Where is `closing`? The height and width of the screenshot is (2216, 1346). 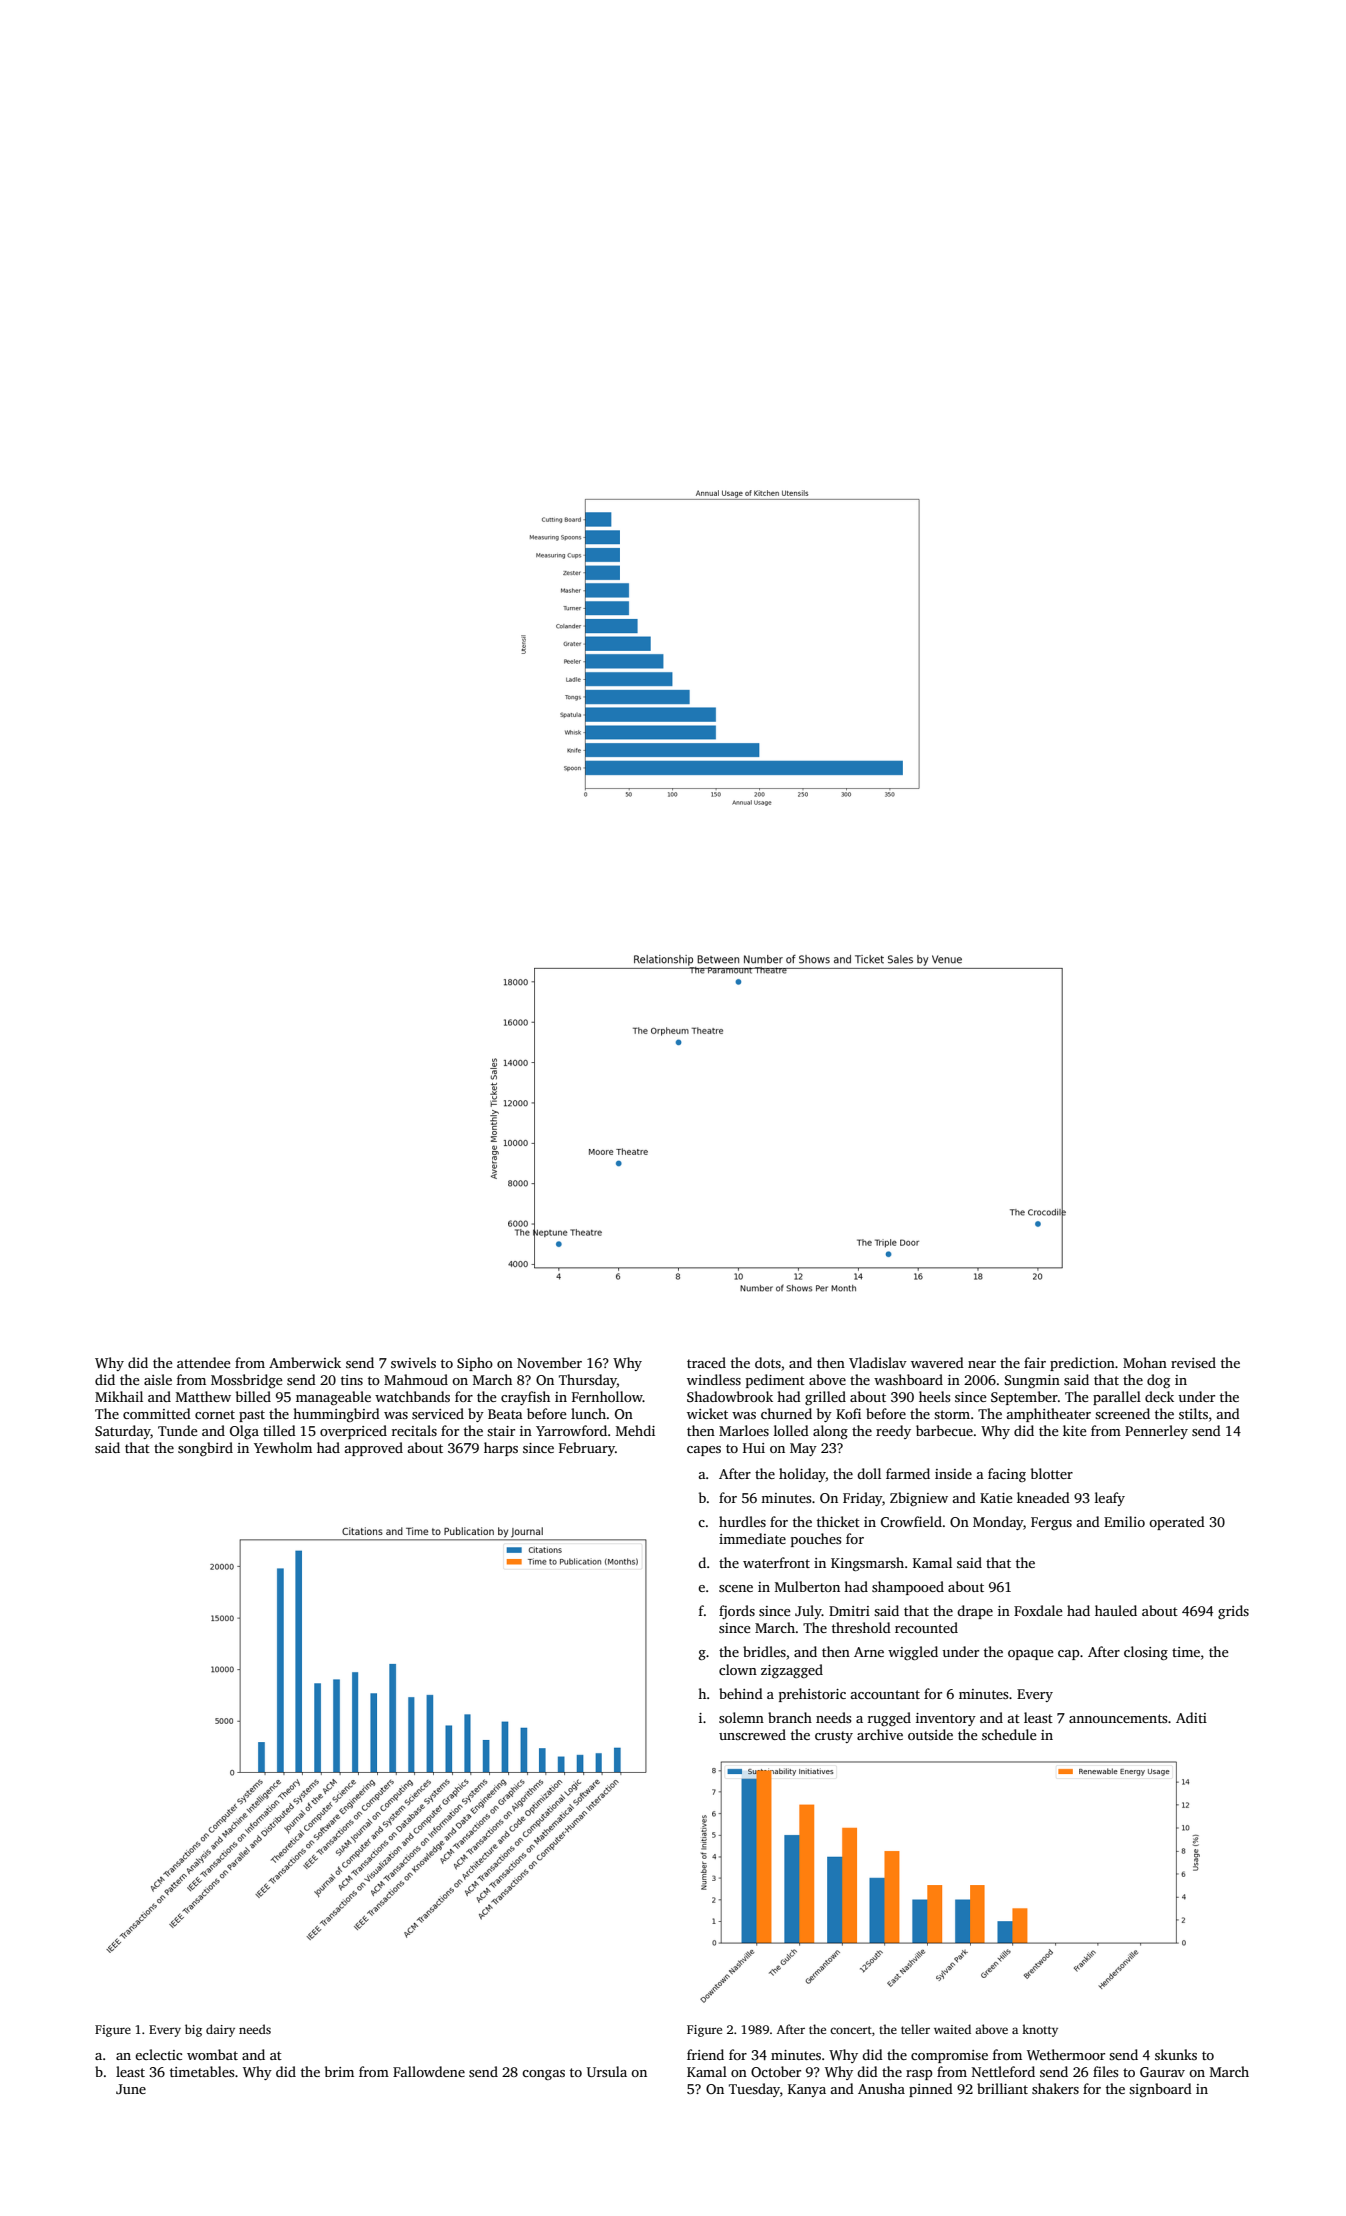 closing is located at coordinates (1146, 1653).
